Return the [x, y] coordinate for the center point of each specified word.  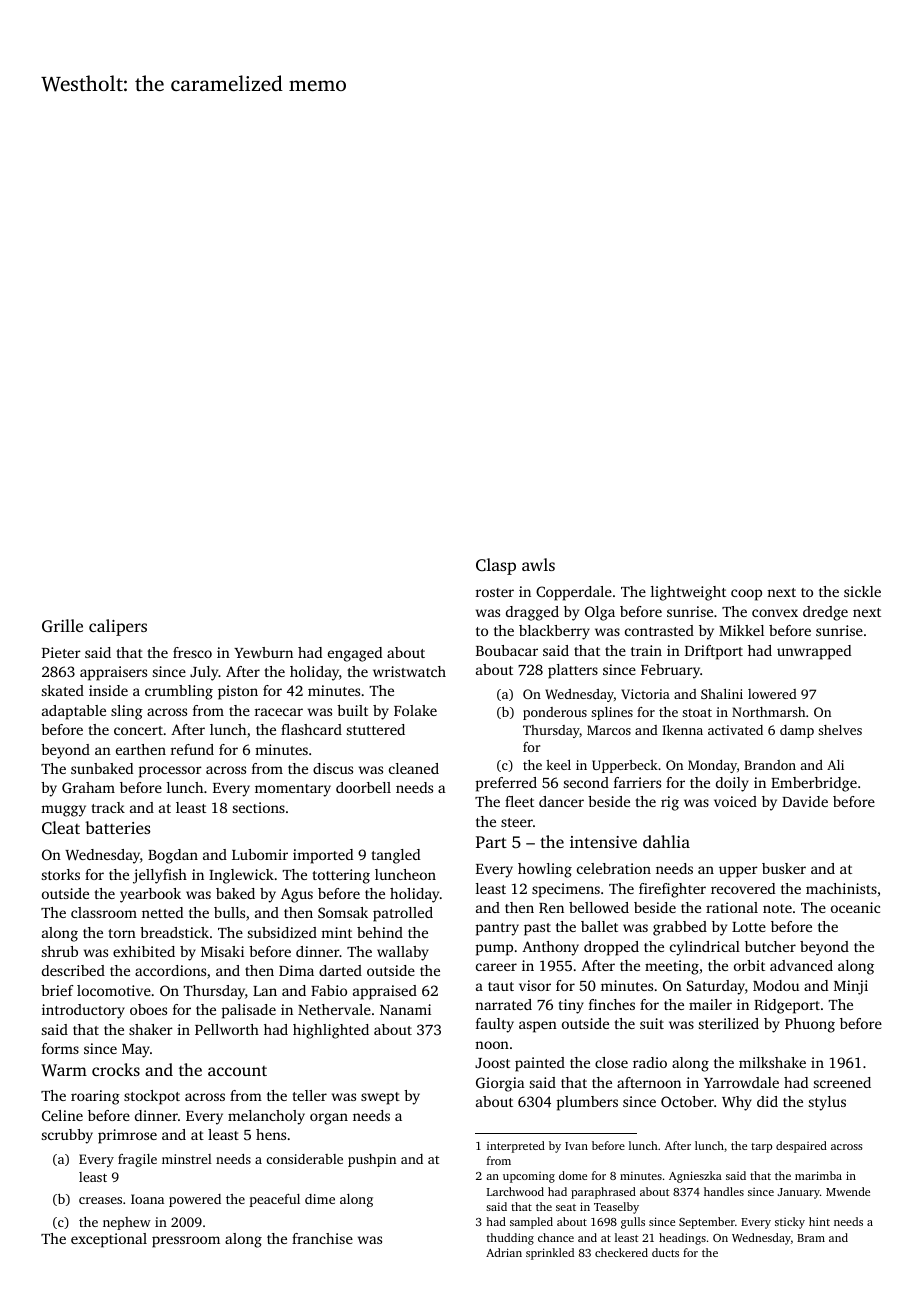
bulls [229, 912]
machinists [841, 888]
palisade [249, 1011]
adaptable [74, 712]
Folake [415, 710]
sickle [862, 591]
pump [494, 950]
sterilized [729, 1023]
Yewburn [263, 652]
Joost [492, 1063]
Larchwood [515, 1191]
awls [538, 564]
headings [682, 1239]
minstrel [187, 1159]
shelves [840, 730]
